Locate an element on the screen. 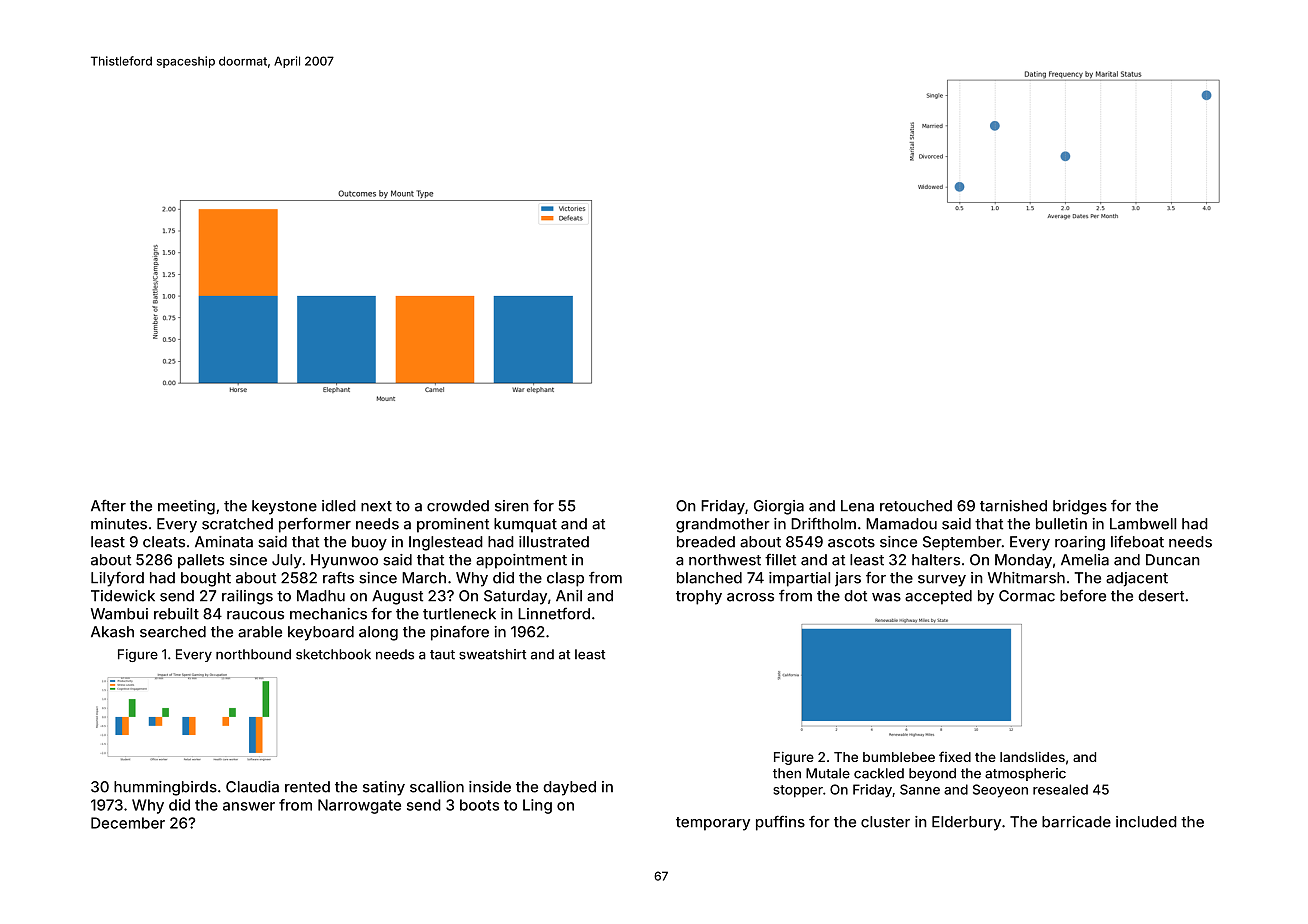 The image size is (1308, 924). sketchbook is located at coordinates (333, 654).
